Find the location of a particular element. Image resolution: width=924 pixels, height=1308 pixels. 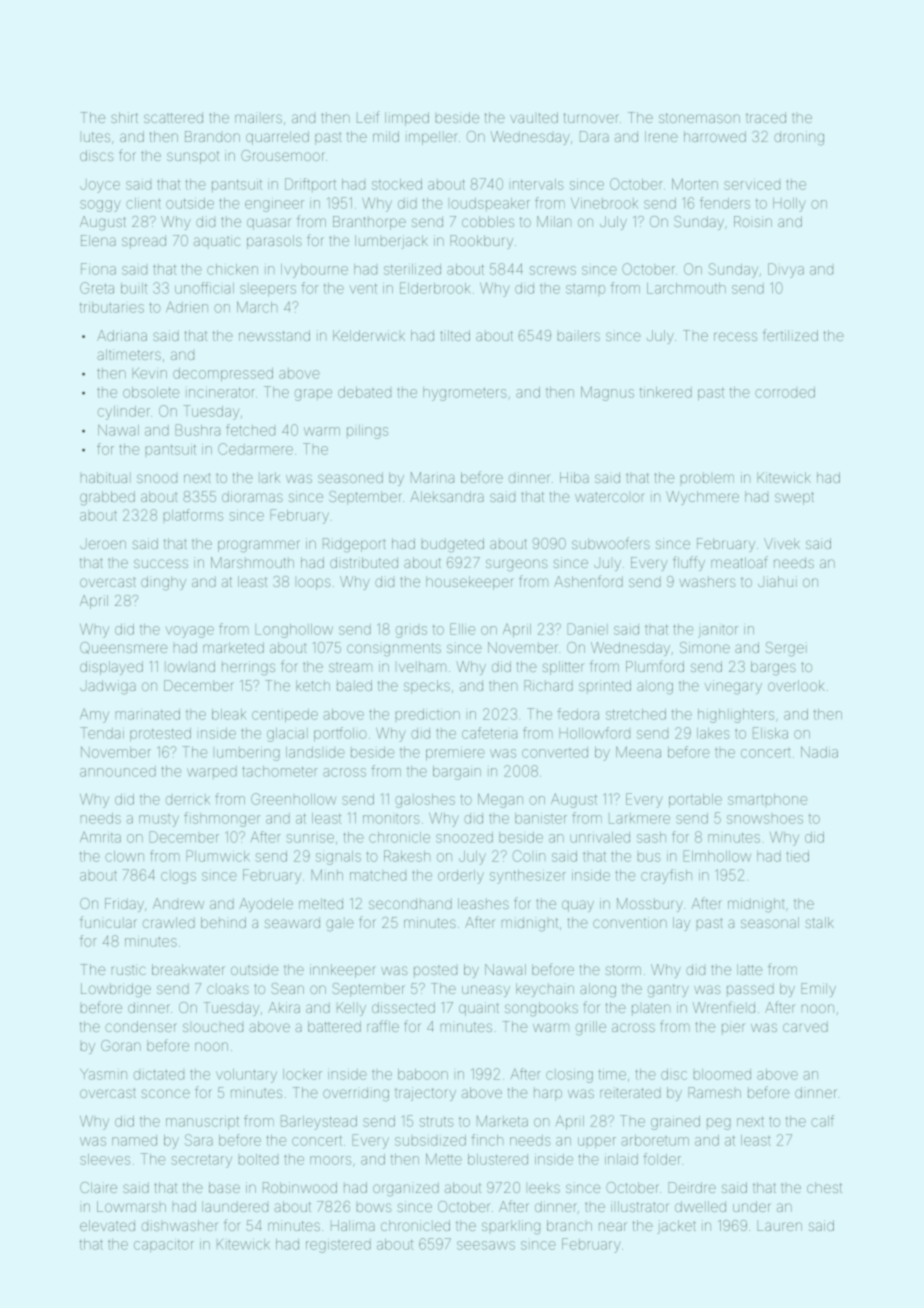

named is located at coordinates (134, 1140).
